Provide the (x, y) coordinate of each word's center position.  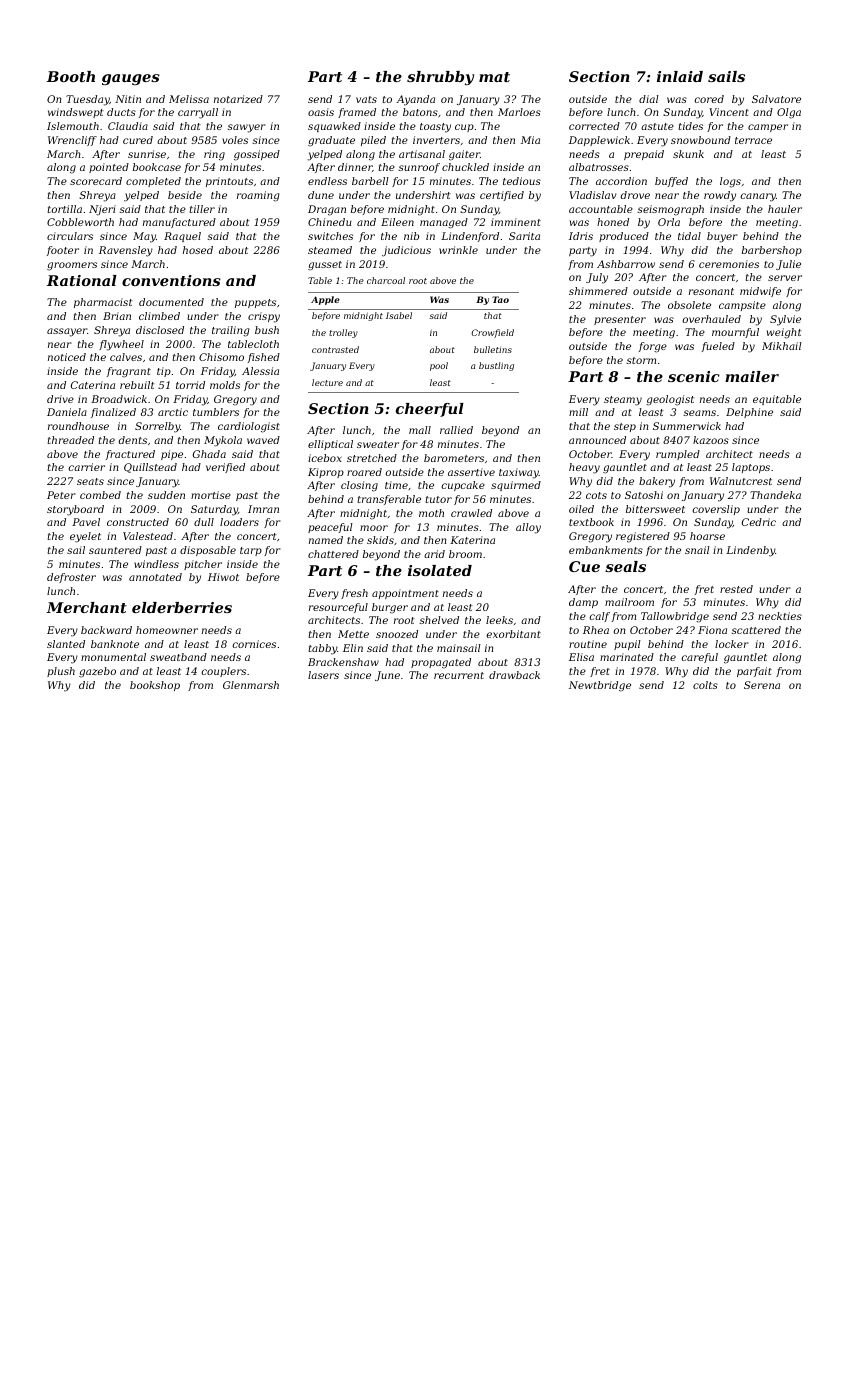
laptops (751, 468)
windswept (76, 113)
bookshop (155, 686)
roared (364, 472)
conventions (171, 280)
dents (133, 440)
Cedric (759, 522)
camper (768, 128)
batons (420, 112)
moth (431, 513)
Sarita (524, 236)
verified (225, 468)
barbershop (772, 251)
